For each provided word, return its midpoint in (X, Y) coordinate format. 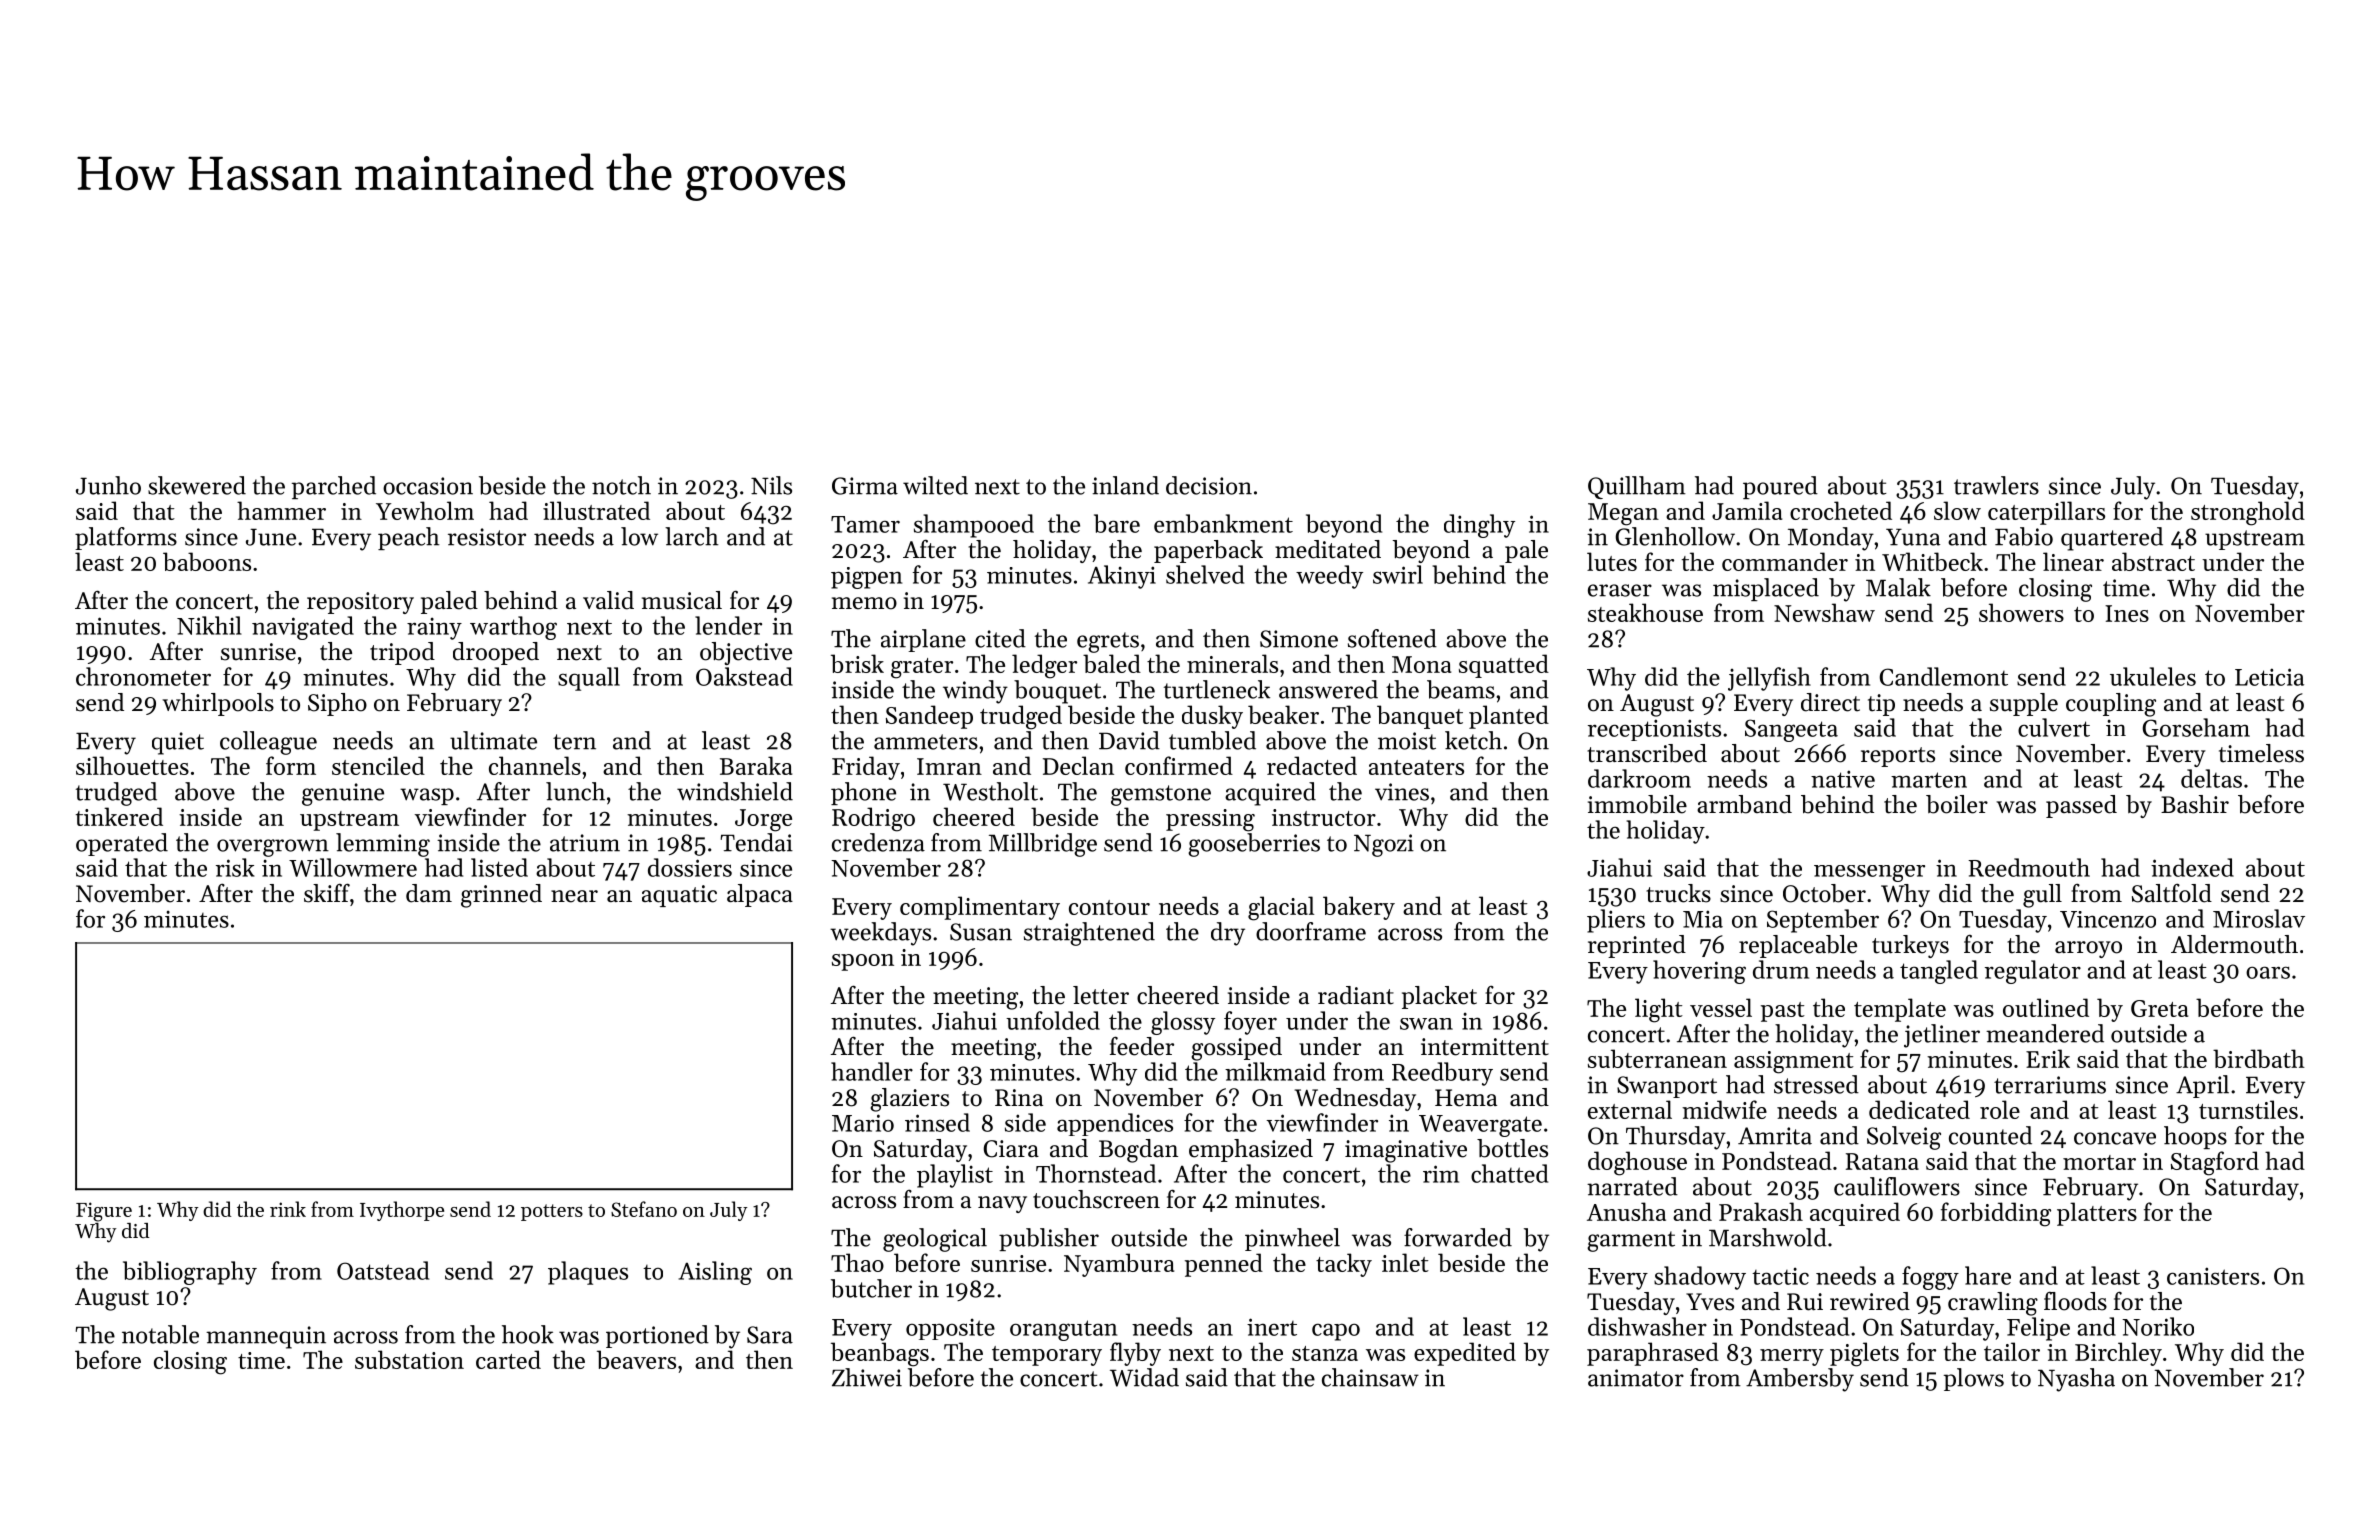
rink (288, 1209)
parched (334, 487)
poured (1780, 487)
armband (1744, 804)
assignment (1794, 1062)
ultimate (493, 740)
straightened (1089, 934)
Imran (949, 766)
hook (528, 1334)
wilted (935, 485)
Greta (2159, 1008)
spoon (863, 962)
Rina (1019, 1097)
